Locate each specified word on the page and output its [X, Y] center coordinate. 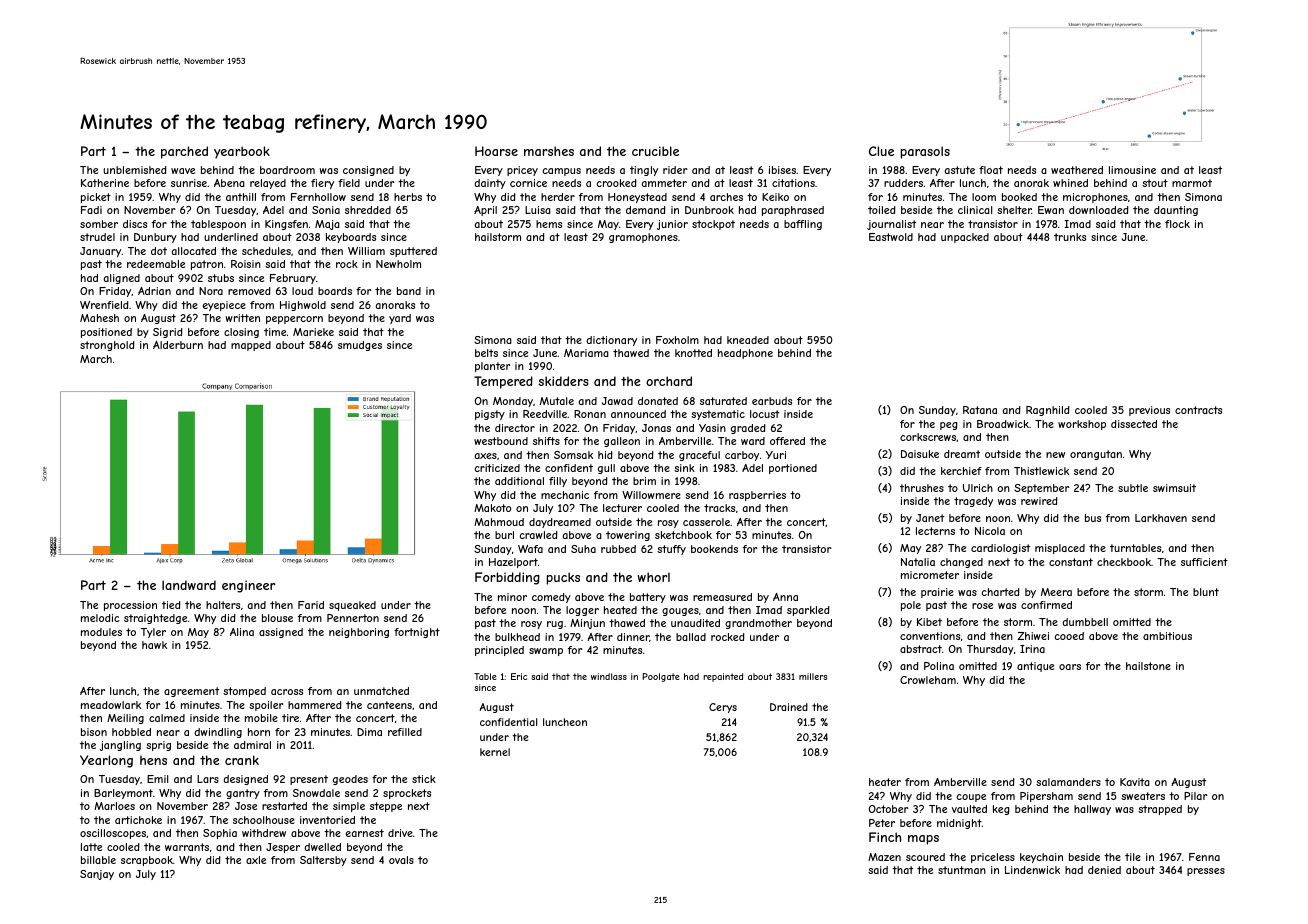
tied [171, 605]
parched [184, 152]
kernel [495, 752]
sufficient [1204, 562]
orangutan [1096, 455]
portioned [793, 469]
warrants [187, 847]
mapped [251, 346]
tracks [719, 508]
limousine [1132, 170]
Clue [881, 151]
